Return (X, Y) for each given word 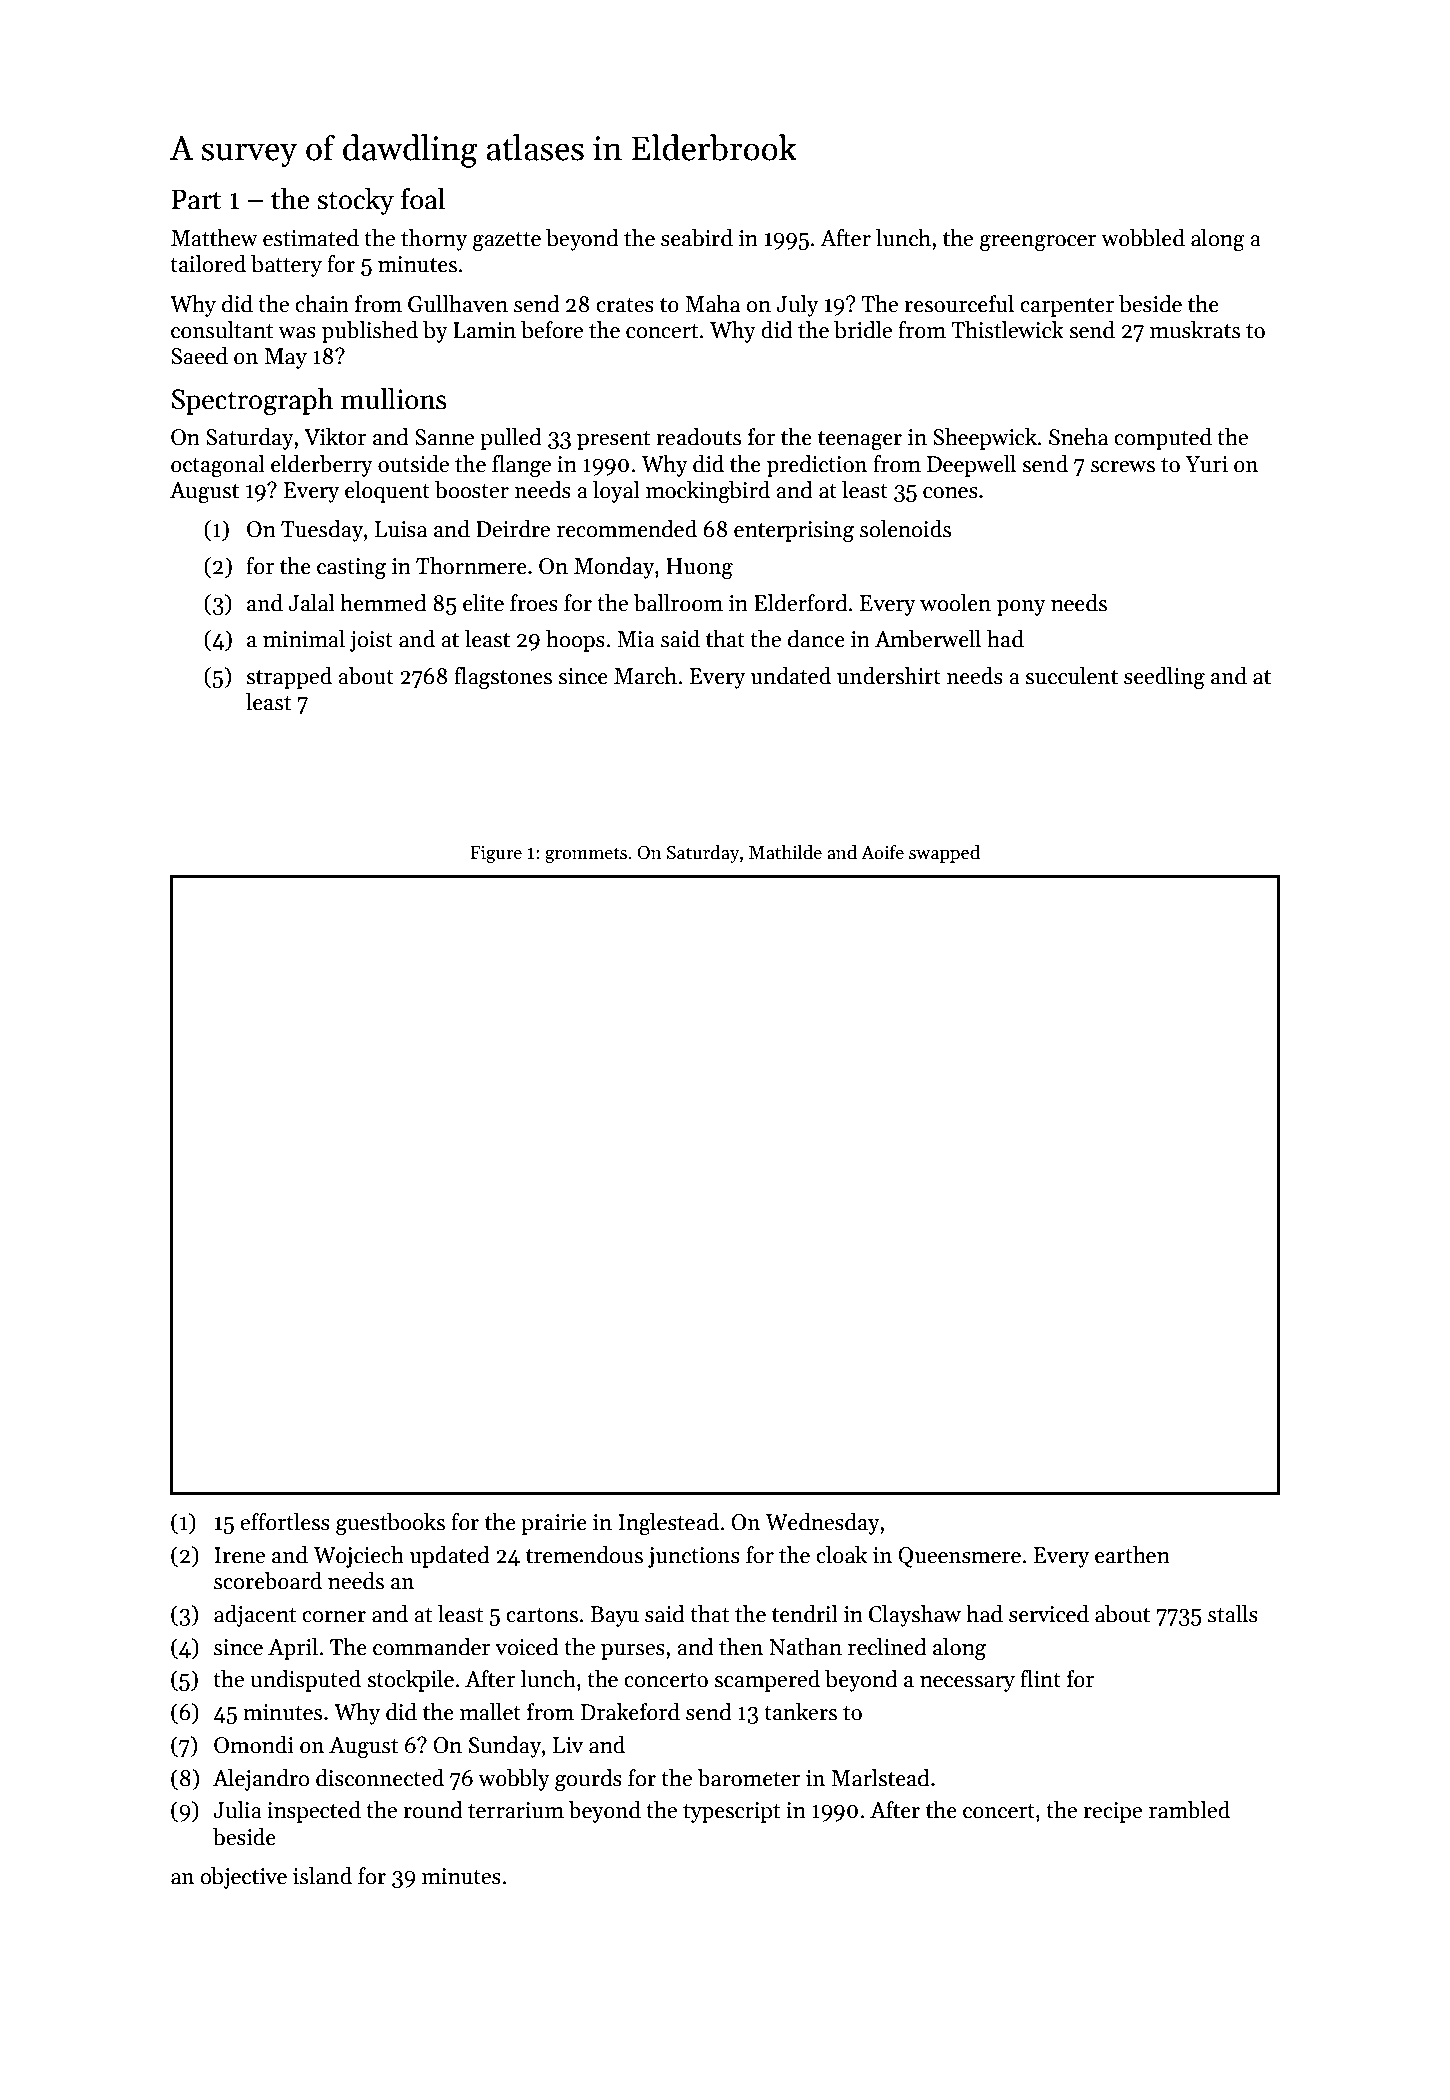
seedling (1164, 678)
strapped (289, 678)
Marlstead (880, 1778)
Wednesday (823, 1524)
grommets (586, 855)
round (433, 1810)
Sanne (444, 437)
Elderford (801, 603)
